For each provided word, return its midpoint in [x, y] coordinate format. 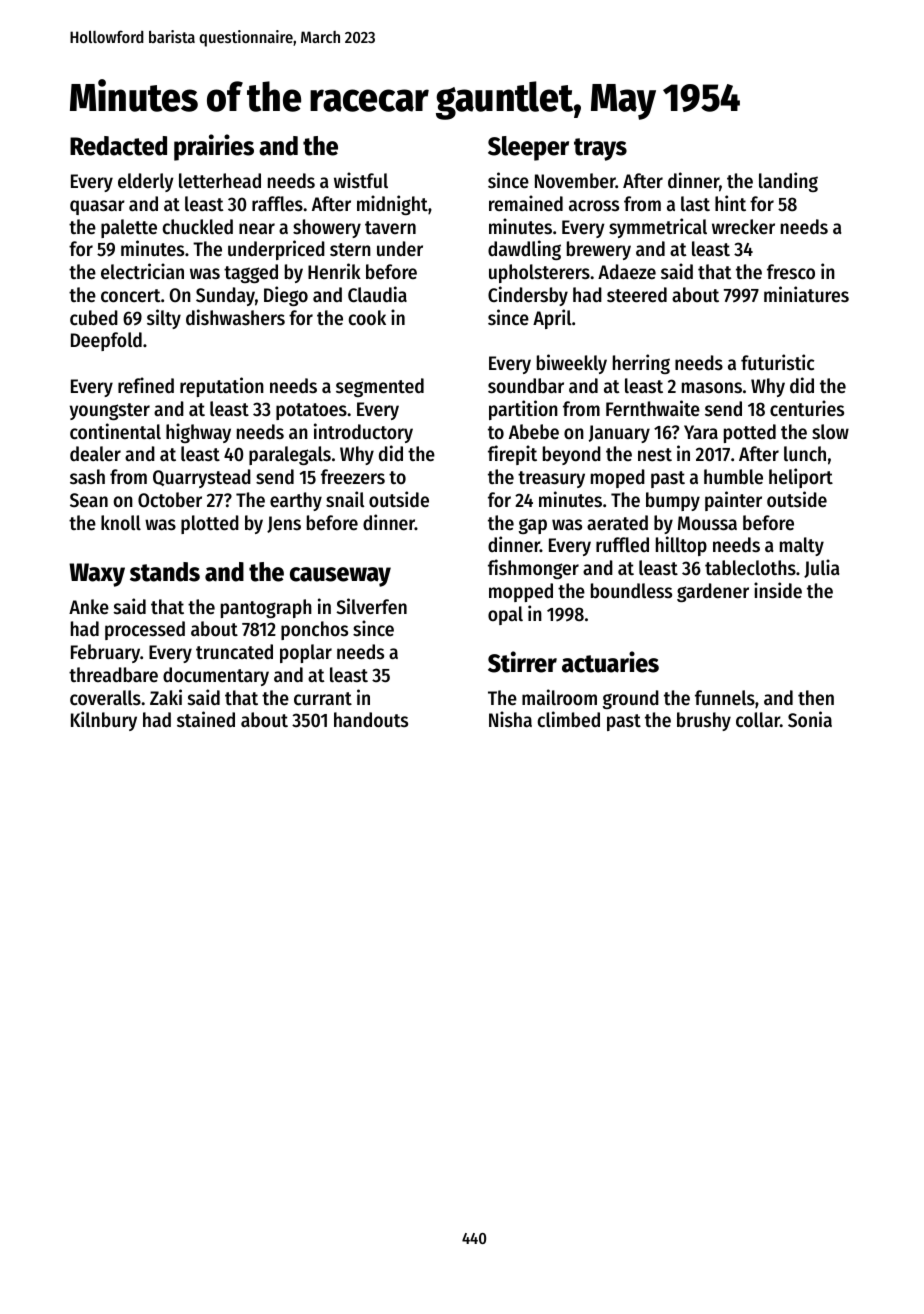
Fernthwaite [653, 408]
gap [533, 526]
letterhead [220, 181]
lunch [805, 453]
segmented [380, 387]
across [594, 205]
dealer [95, 454]
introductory [363, 433]
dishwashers [235, 317]
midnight [392, 205]
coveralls [105, 698]
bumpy [673, 501]
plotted [210, 524]
